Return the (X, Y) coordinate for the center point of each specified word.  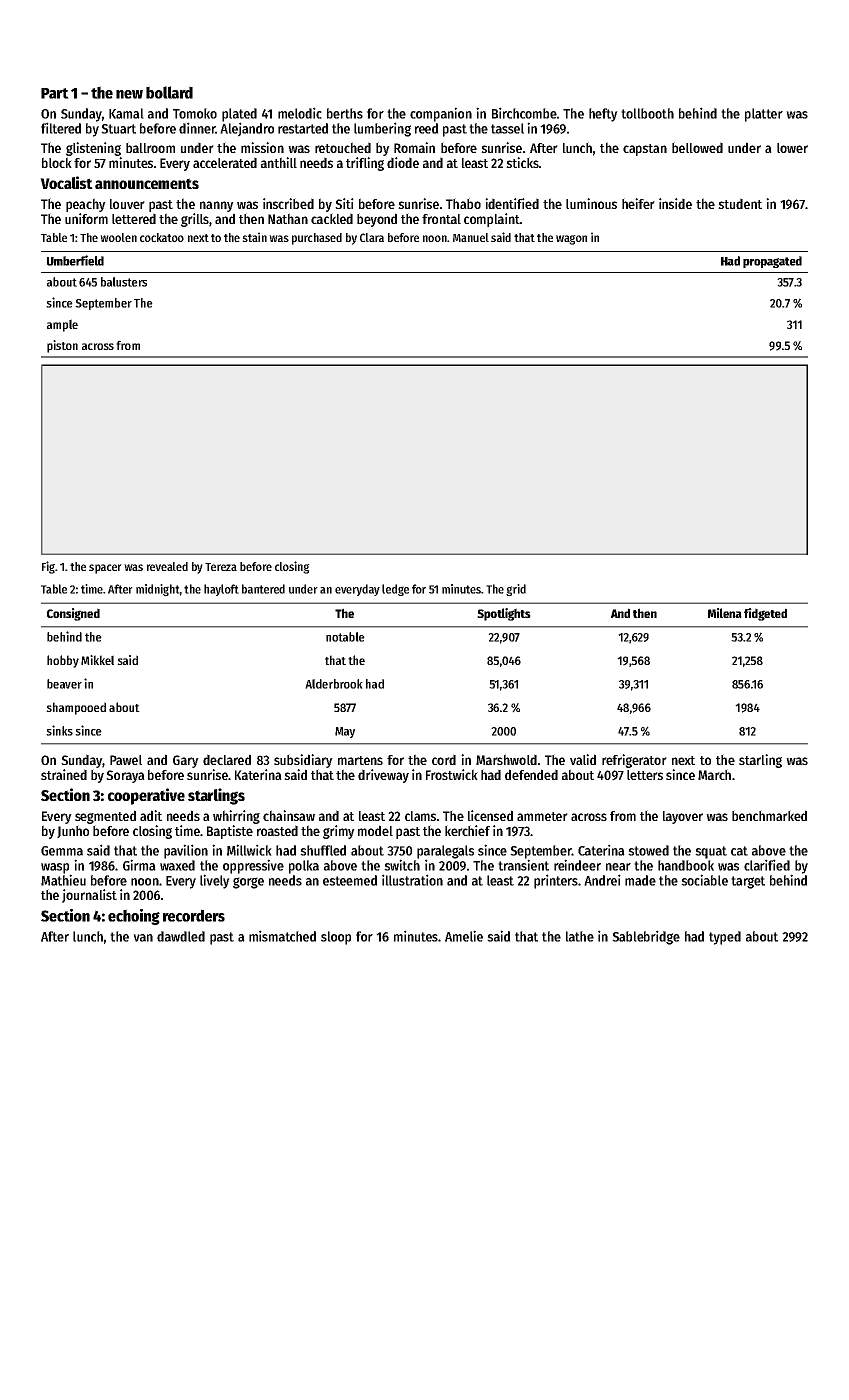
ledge (395, 590)
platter (764, 115)
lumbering (382, 129)
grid (516, 590)
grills (195, 220)
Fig (48, 567)
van (143, 938)
